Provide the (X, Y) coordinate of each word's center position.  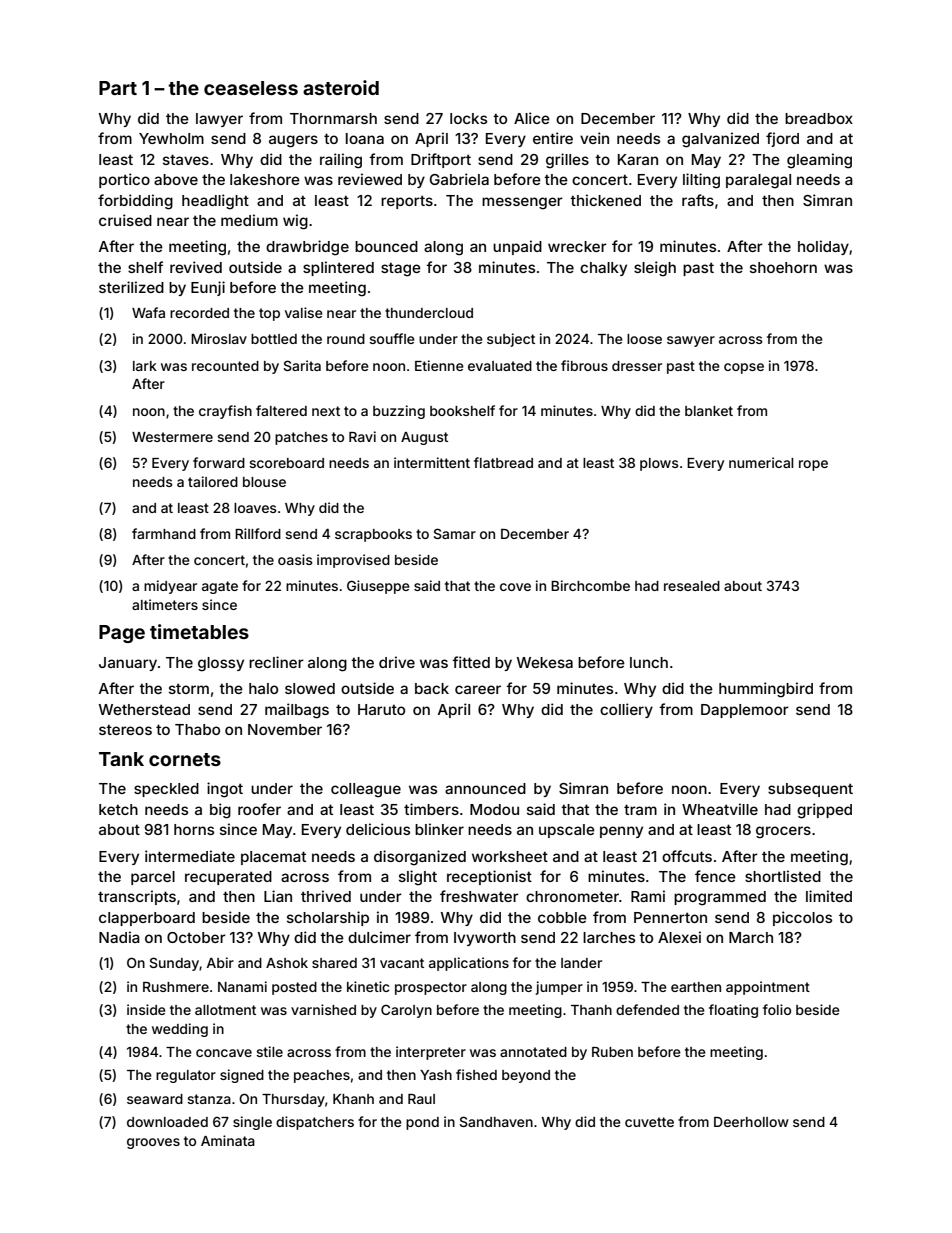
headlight (215, 202)
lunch (649, 662)
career (478, 689)
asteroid (341, 87)
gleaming (819, 161)
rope (813, 465)
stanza (209, 1099)
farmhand (164, 533)
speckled (166, 790)
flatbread (503, 462)
